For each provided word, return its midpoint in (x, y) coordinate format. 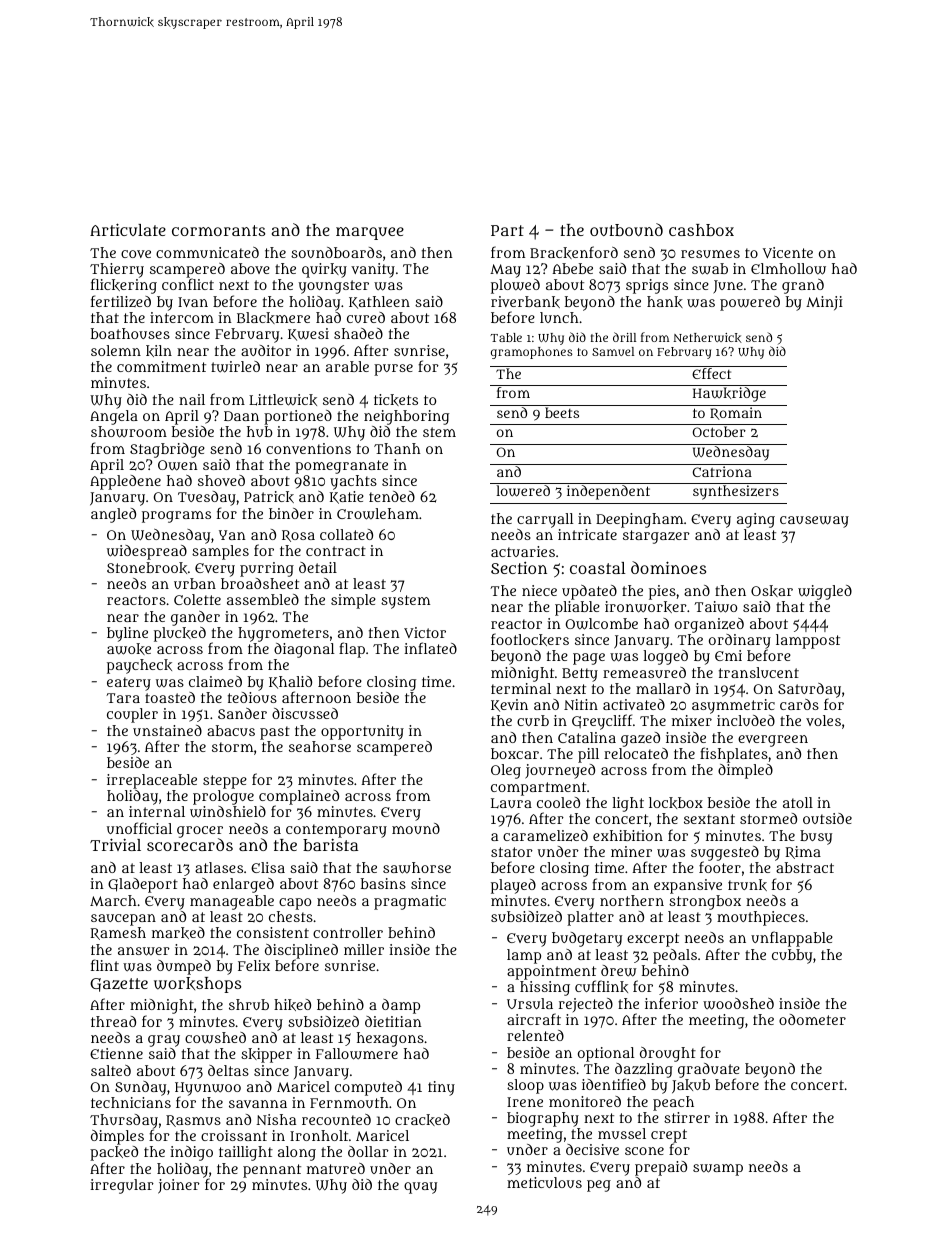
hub (259, 431)
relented (535, 1035)
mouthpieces (761, 918)
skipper (266, 1055)
